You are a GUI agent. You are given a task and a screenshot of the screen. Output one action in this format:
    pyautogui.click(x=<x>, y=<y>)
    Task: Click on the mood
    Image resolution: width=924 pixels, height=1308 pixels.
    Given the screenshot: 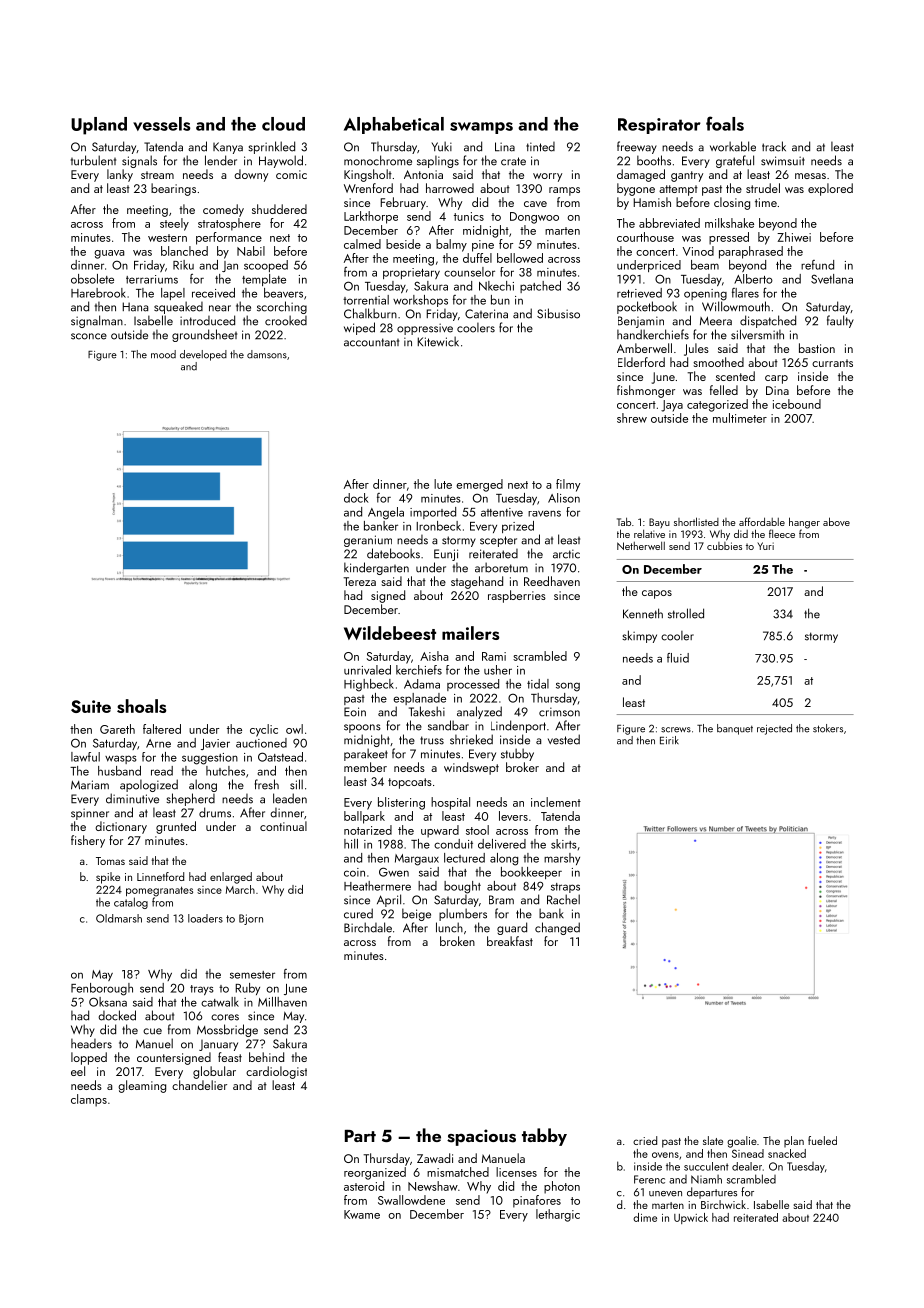 What is the action you would take?
    pyautogui.click(x=163, y=354)
